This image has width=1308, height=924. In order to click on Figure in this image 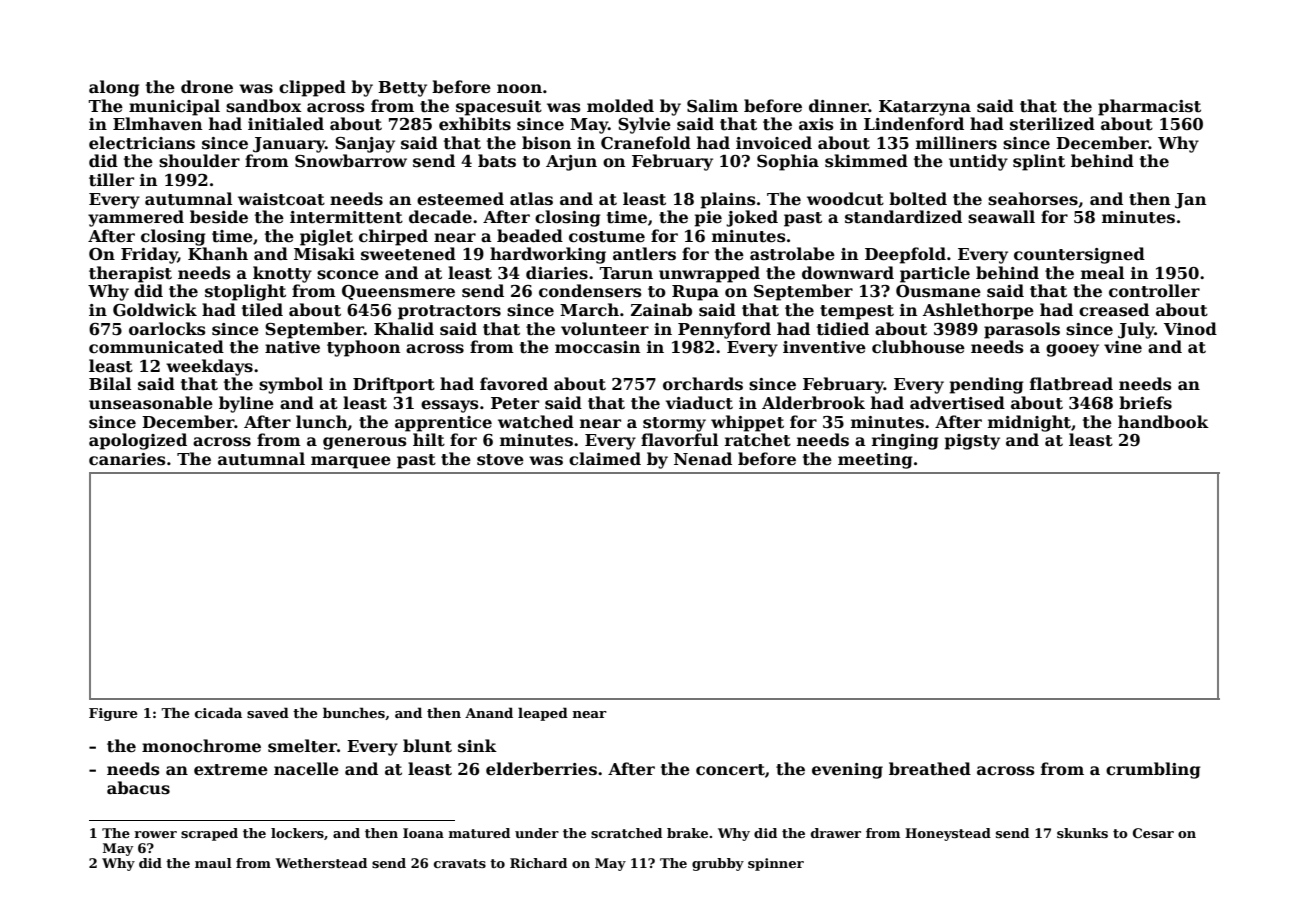, I will do `click(113, 714)`.
